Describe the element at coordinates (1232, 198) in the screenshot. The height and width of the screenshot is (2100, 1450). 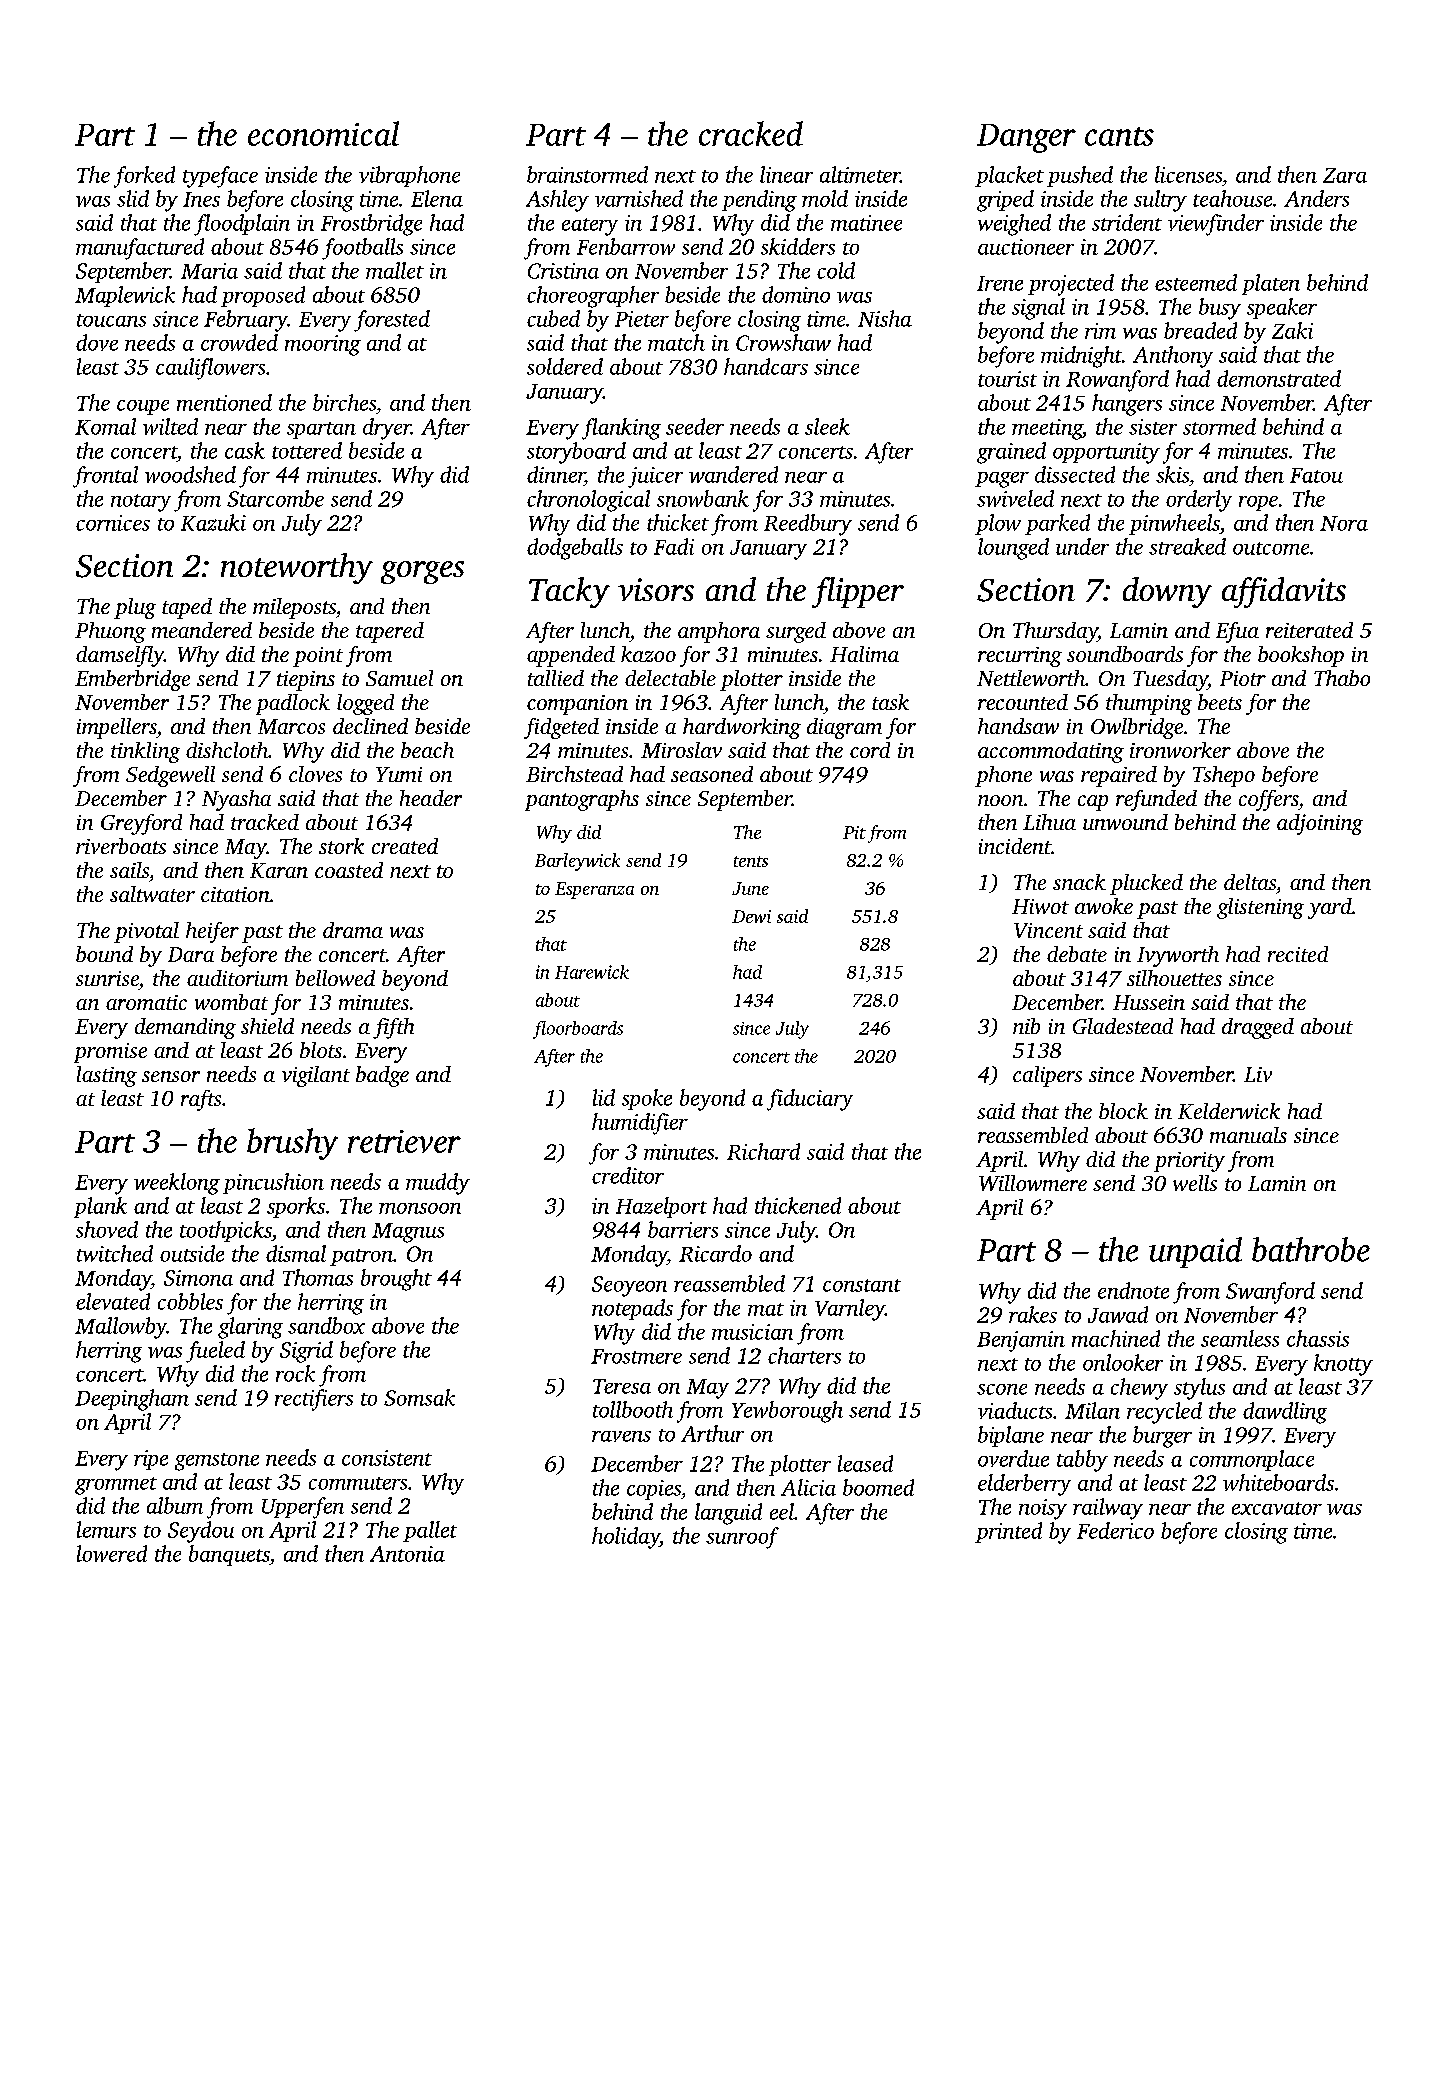
I see `teahouse` at that location.
